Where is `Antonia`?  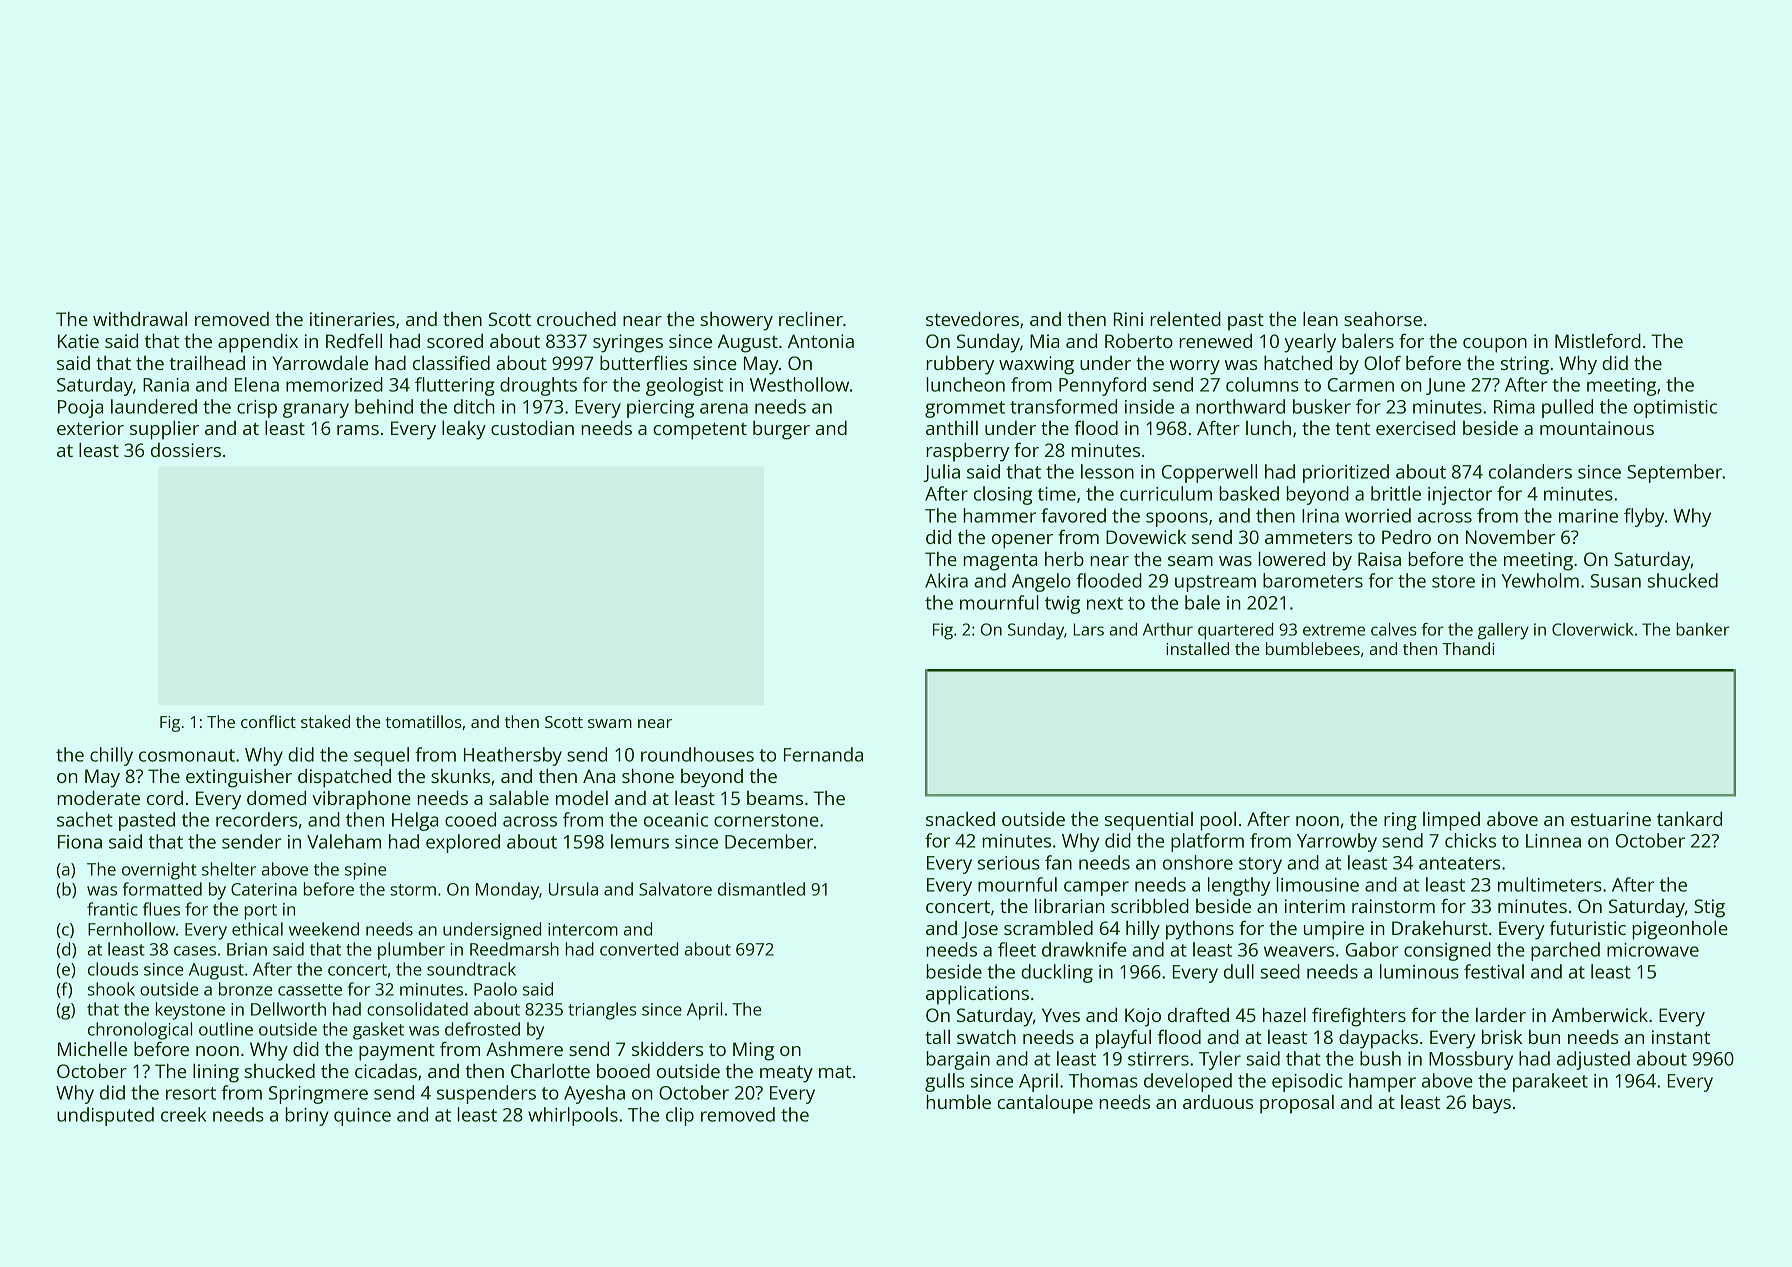
Antonia is located at coordinates (821, 341).
